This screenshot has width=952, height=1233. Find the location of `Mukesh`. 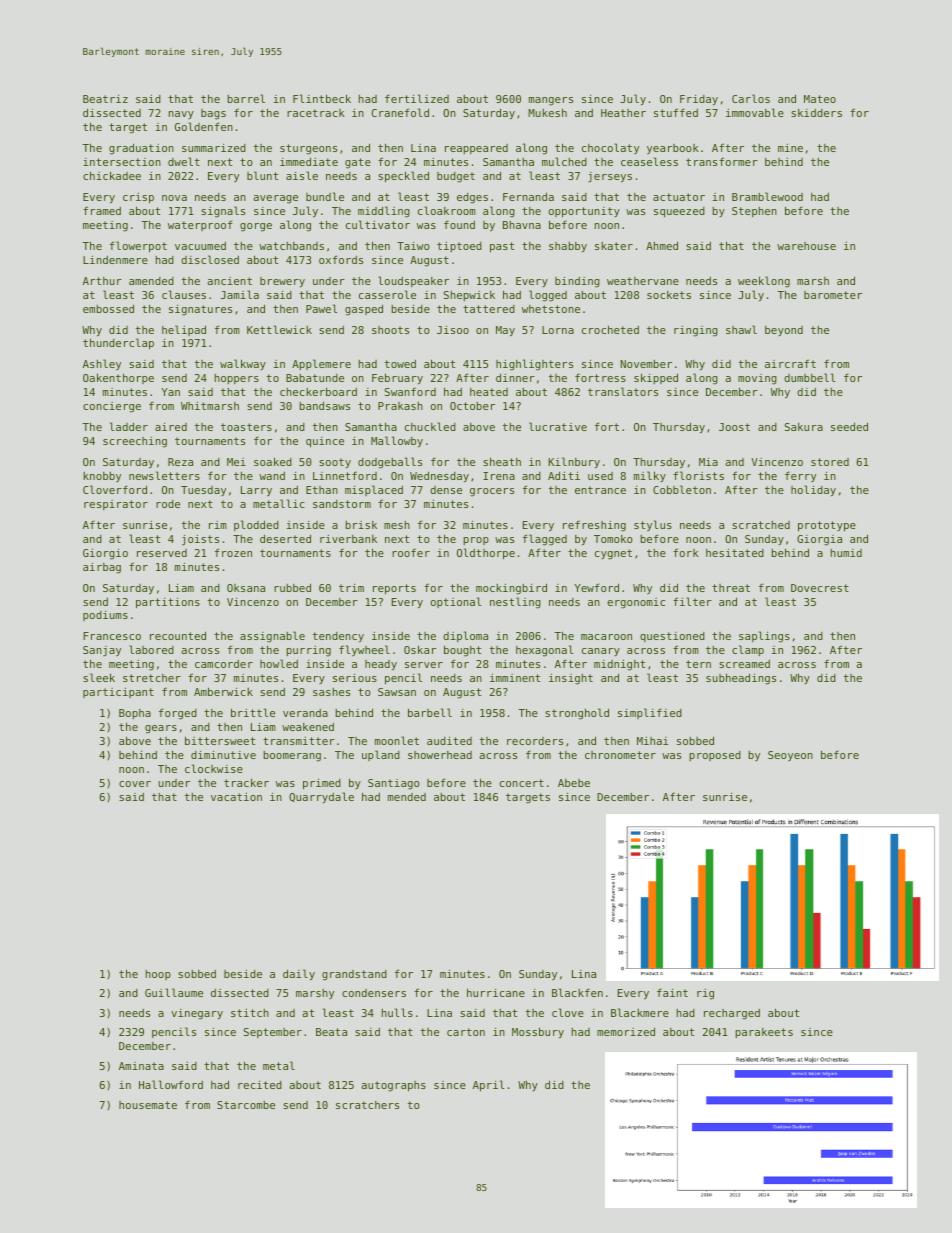

Mukesh is located at coordinates (547, 112).
